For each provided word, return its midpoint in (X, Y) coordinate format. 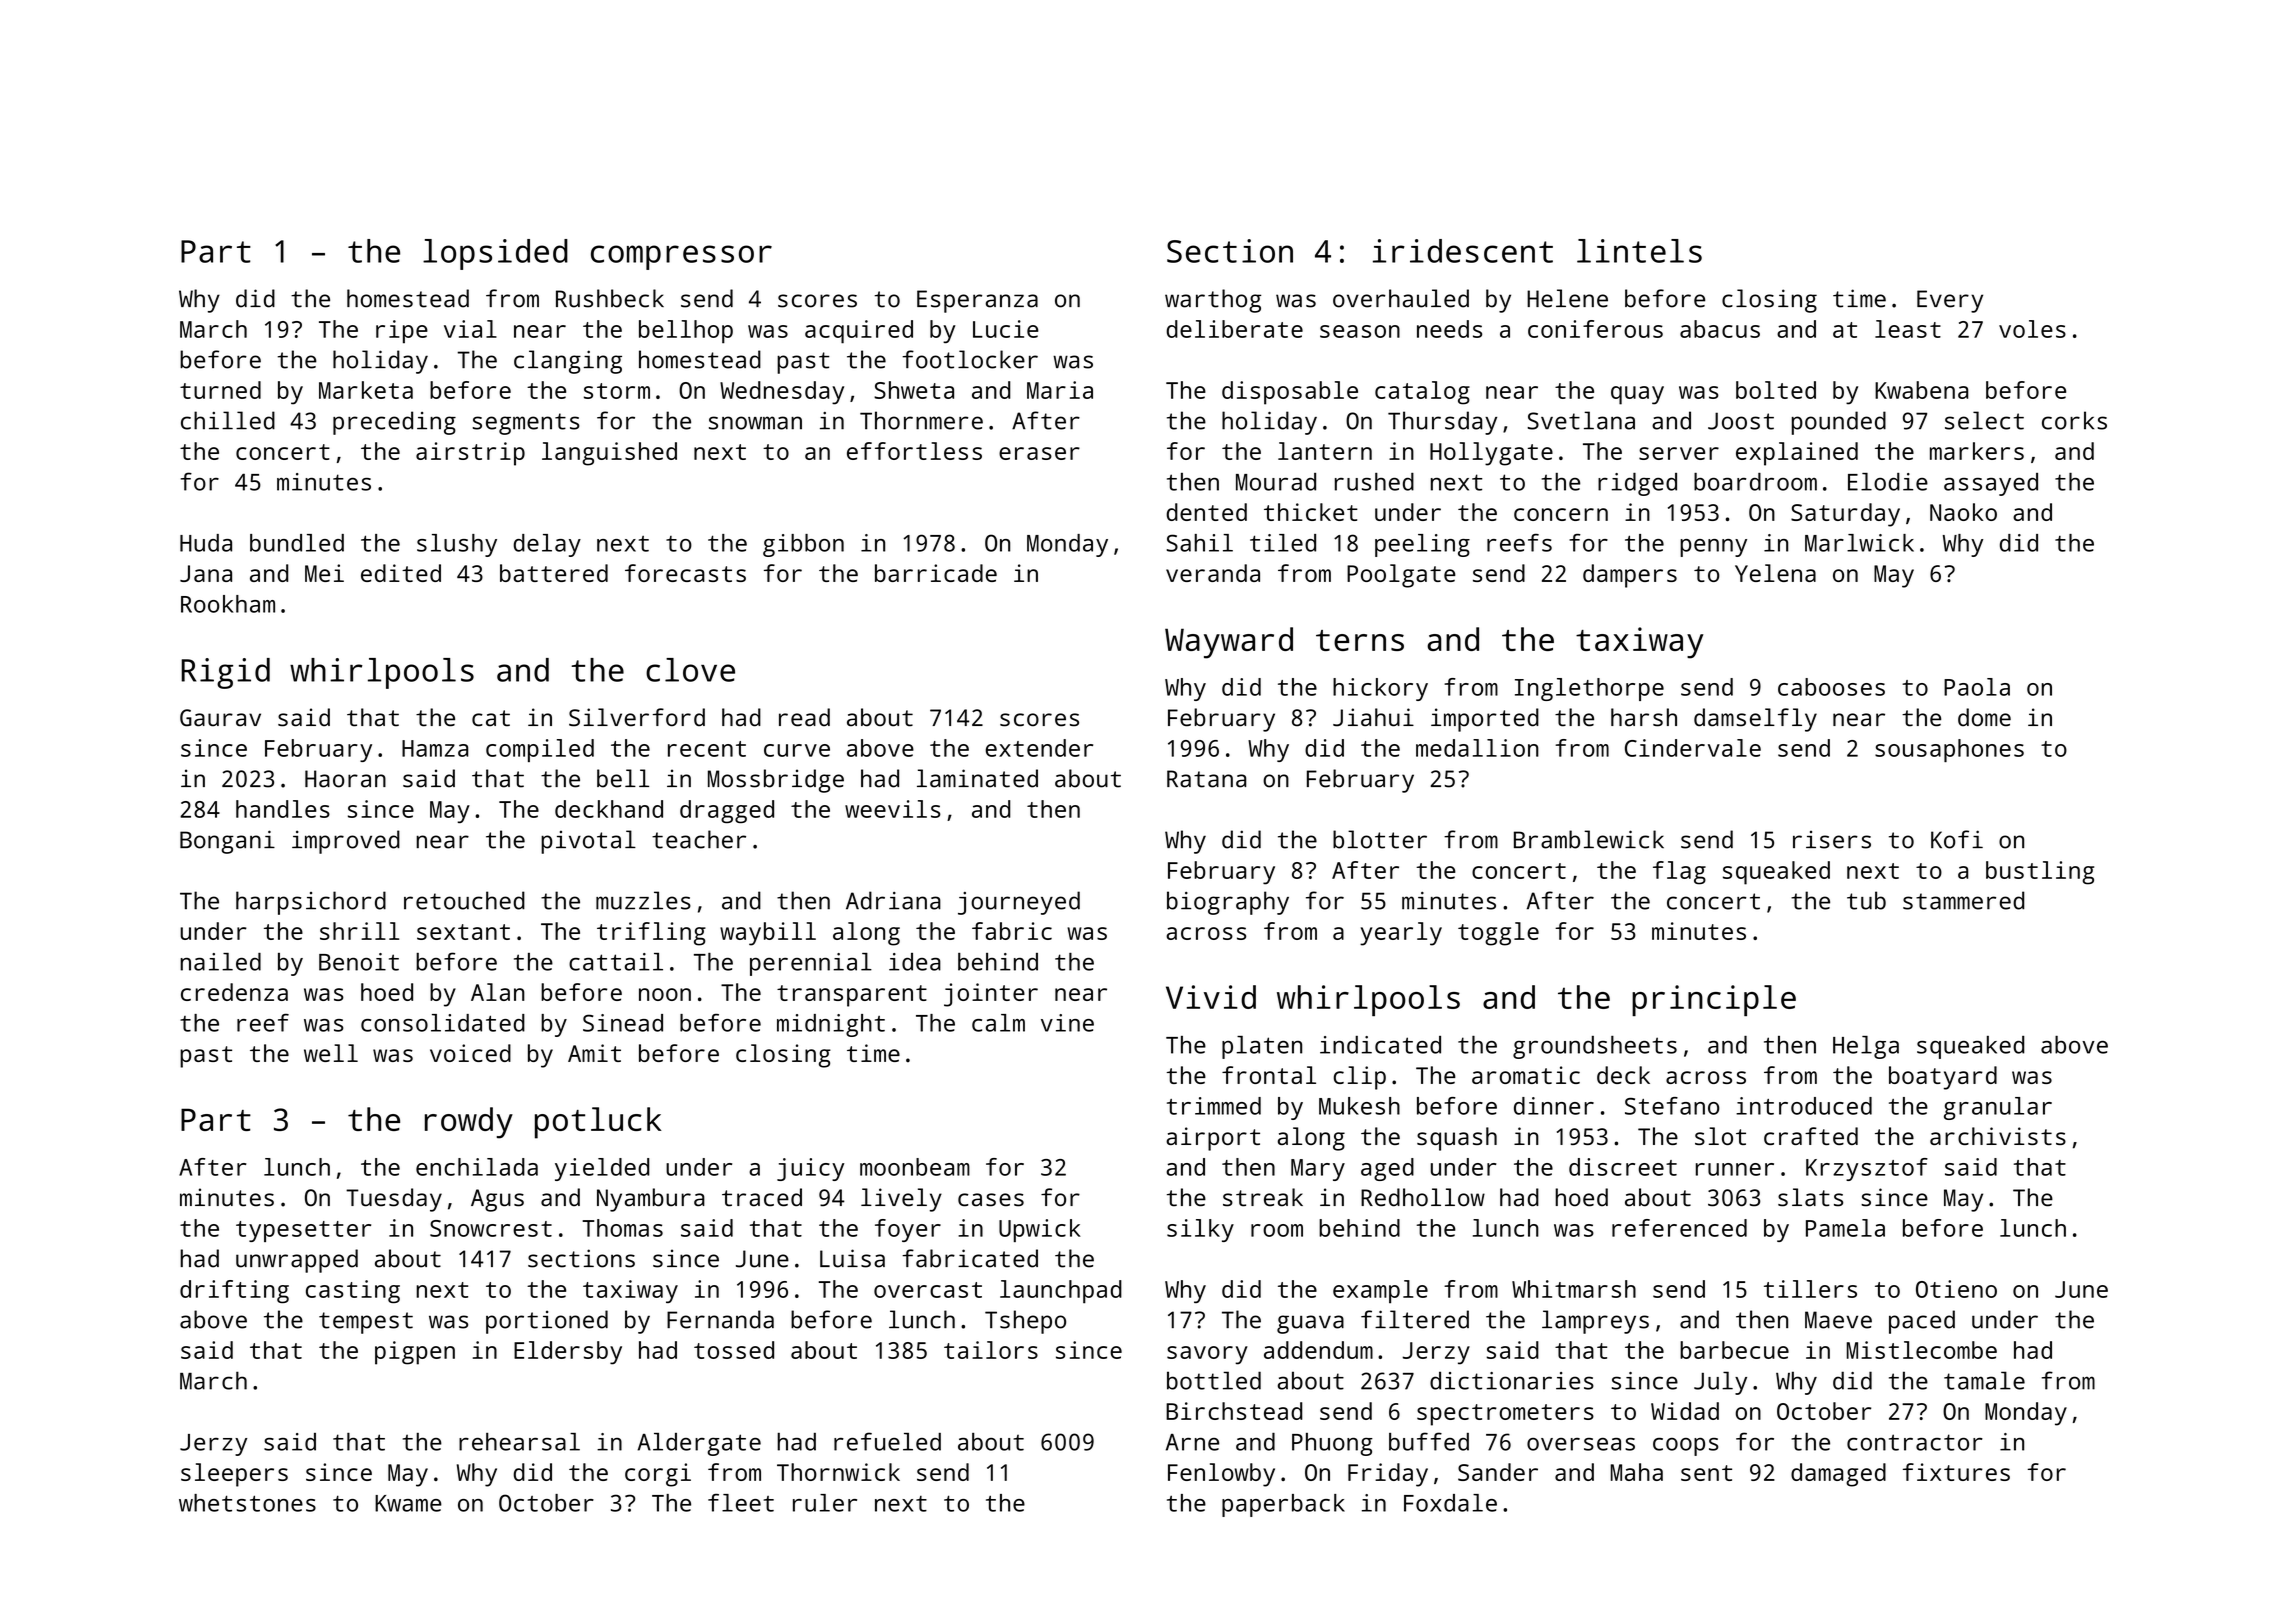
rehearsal (519, 1442)
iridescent (1463, 251)
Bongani (227, 842)
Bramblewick (1589, 839)
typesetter (303, 1231)
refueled (887, 1441)
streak (1263, 1197)
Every (1950, 301)
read (804, 717)
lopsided (495, 254)
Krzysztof (1867, 1169)
